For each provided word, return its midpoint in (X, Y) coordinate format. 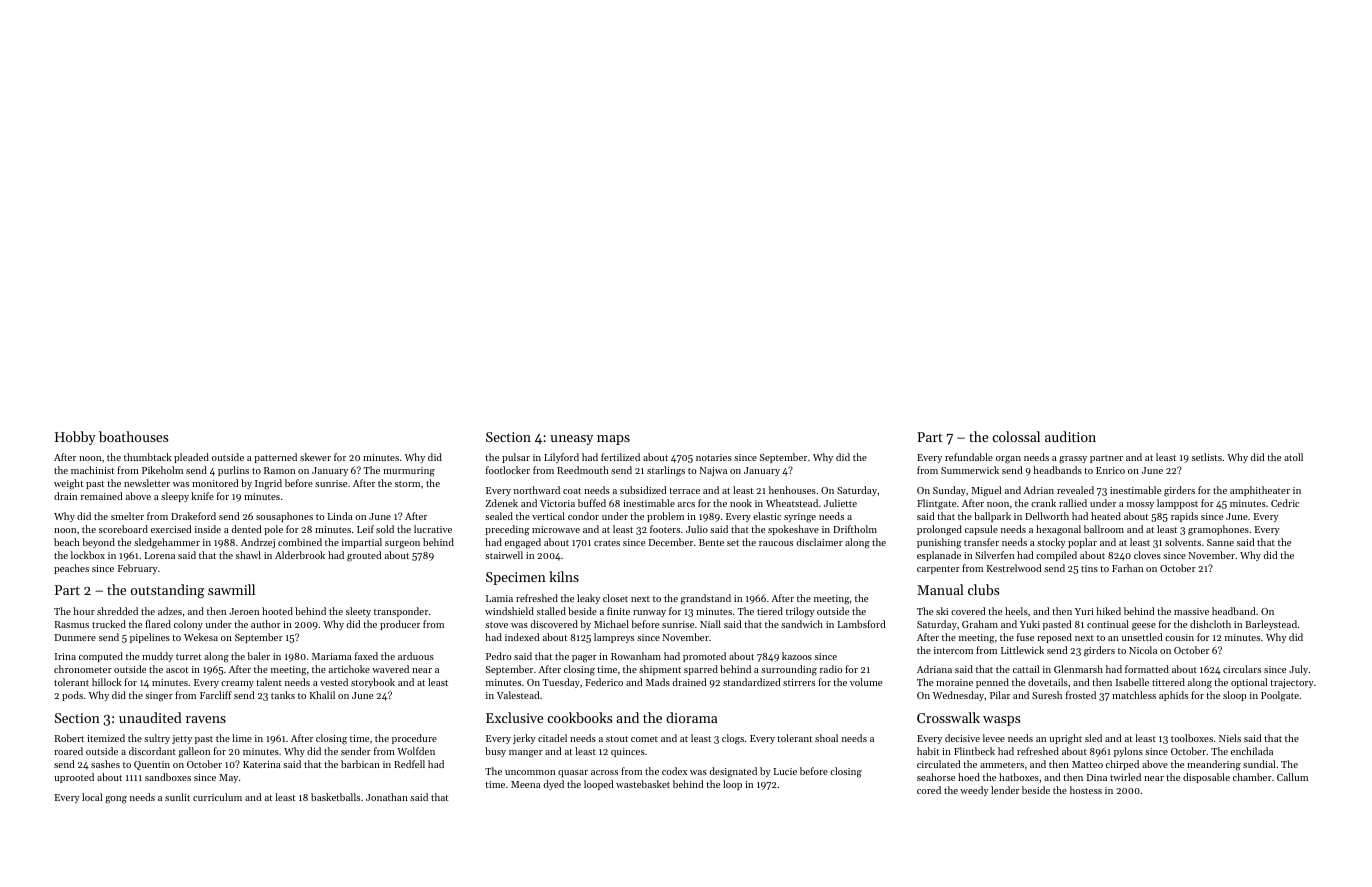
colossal (1016, 436)
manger (526, 754)
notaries (714, 457)
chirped (1122, 765)
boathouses (134, 436)
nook (741, 503)
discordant (152, 751)
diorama (692, 717)
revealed (1075, 490)
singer (159, 697)
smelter (127, 516)
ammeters (1002, 765)
